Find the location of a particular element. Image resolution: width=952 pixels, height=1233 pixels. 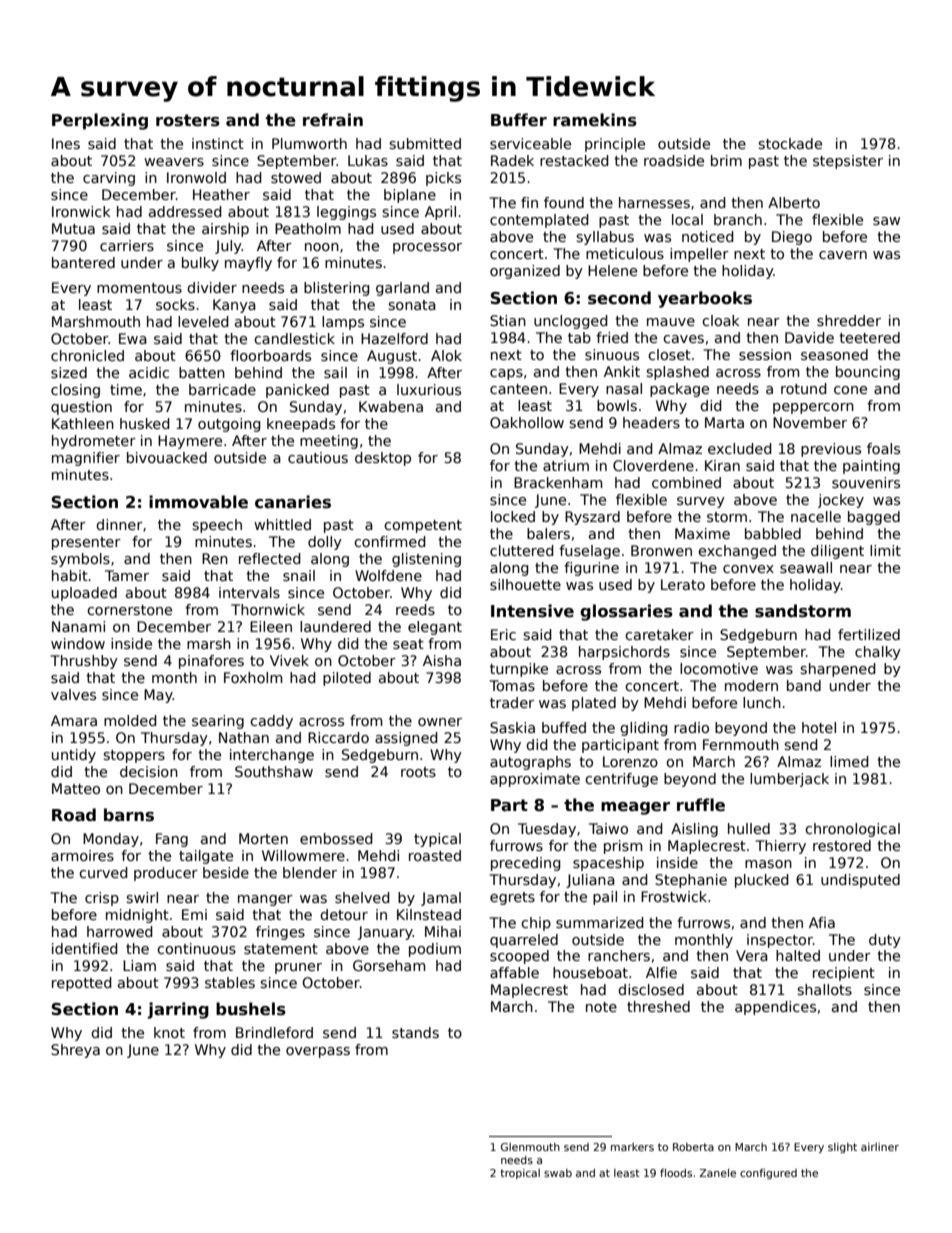

airliner is located at coordinates (880, 1147).
